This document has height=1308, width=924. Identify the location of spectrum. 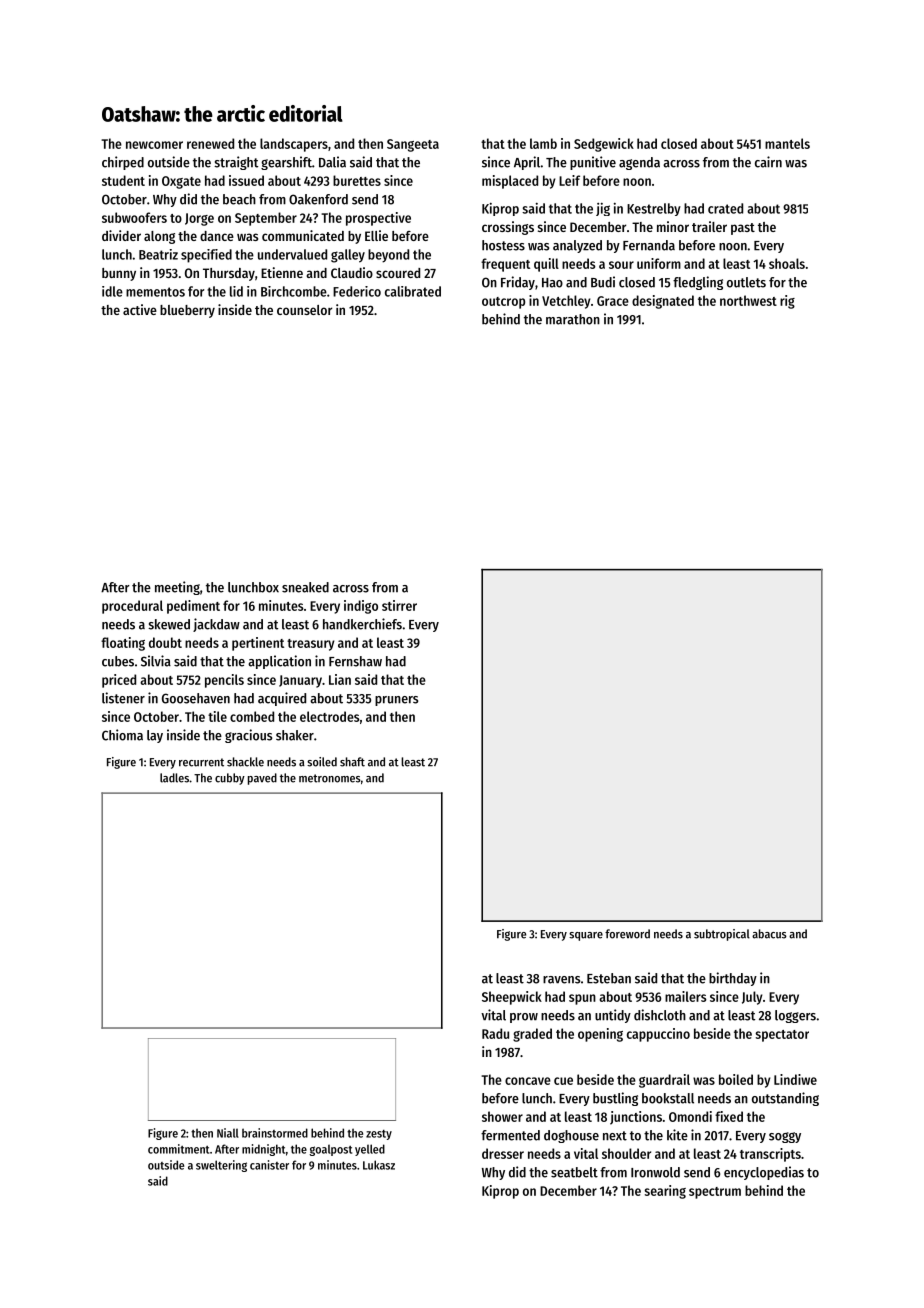
(715, 1193).
